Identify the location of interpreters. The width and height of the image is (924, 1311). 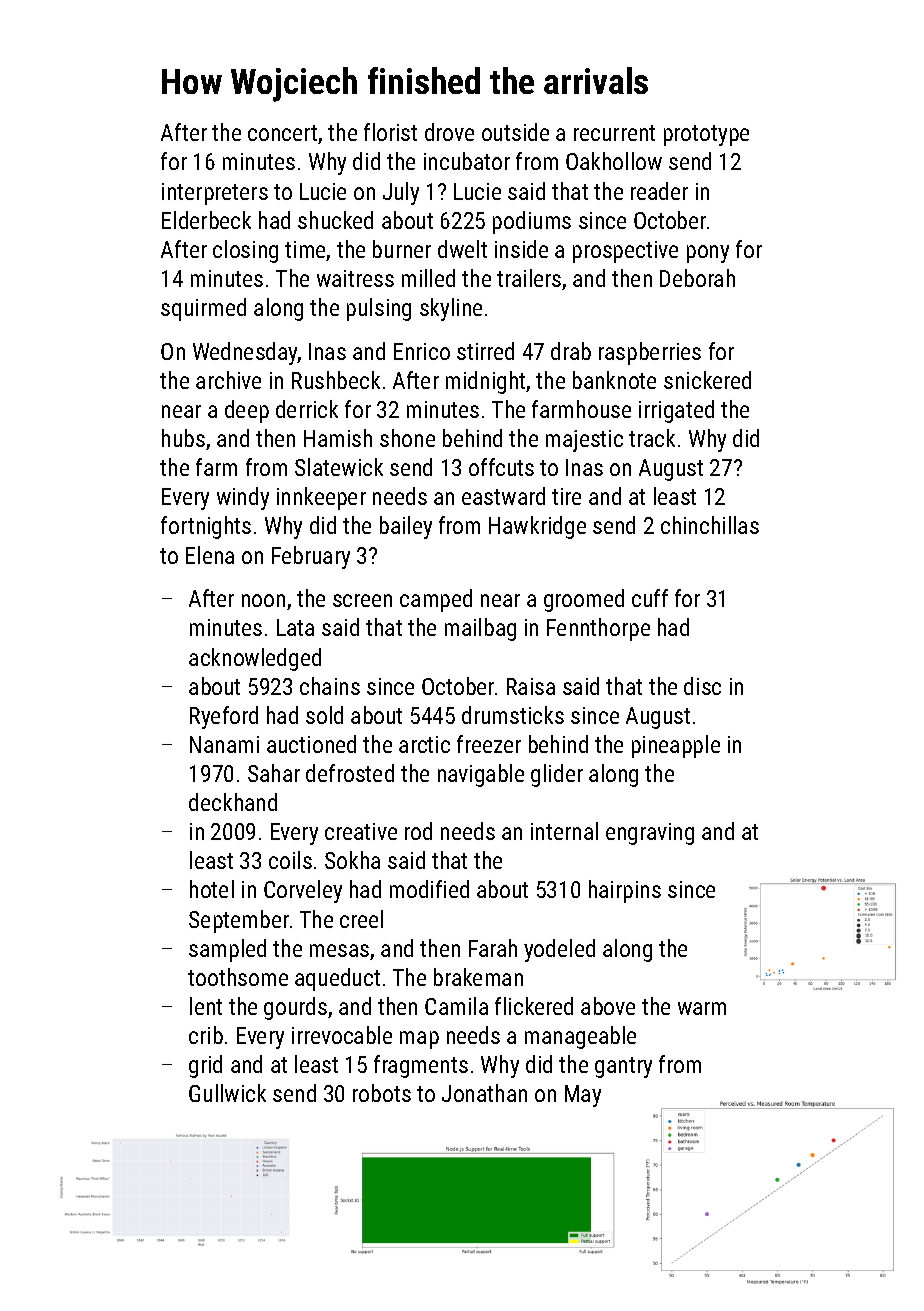
(215, 194).
